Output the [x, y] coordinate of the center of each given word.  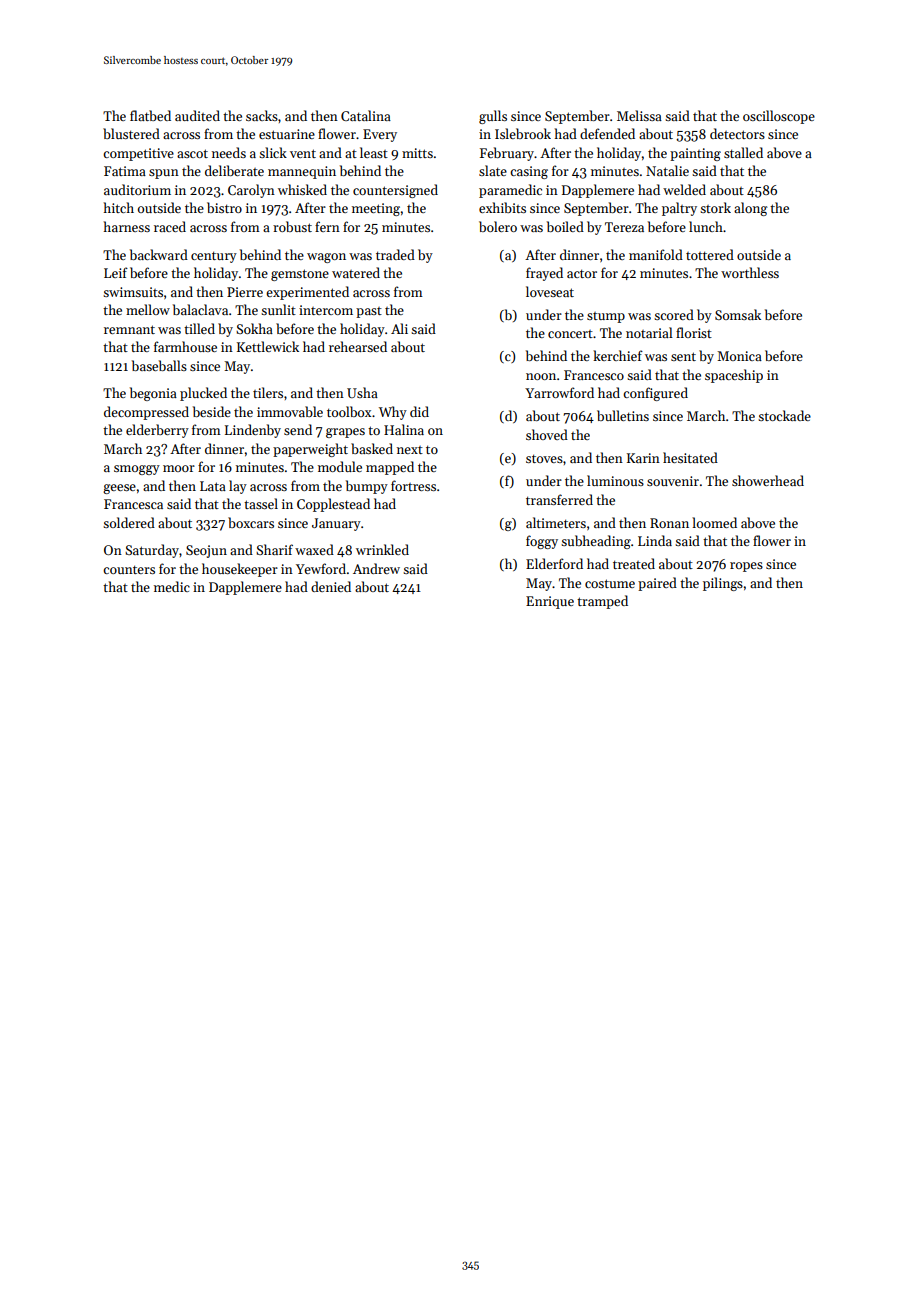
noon [541, 376]
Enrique [550, 602]
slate [493, 170]
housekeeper [240, 570]
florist [694, 332]
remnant [129, 329]
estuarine [287, 134]
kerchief [618, 355]
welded [684, 189]
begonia [153, 394]
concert [570, 334]
